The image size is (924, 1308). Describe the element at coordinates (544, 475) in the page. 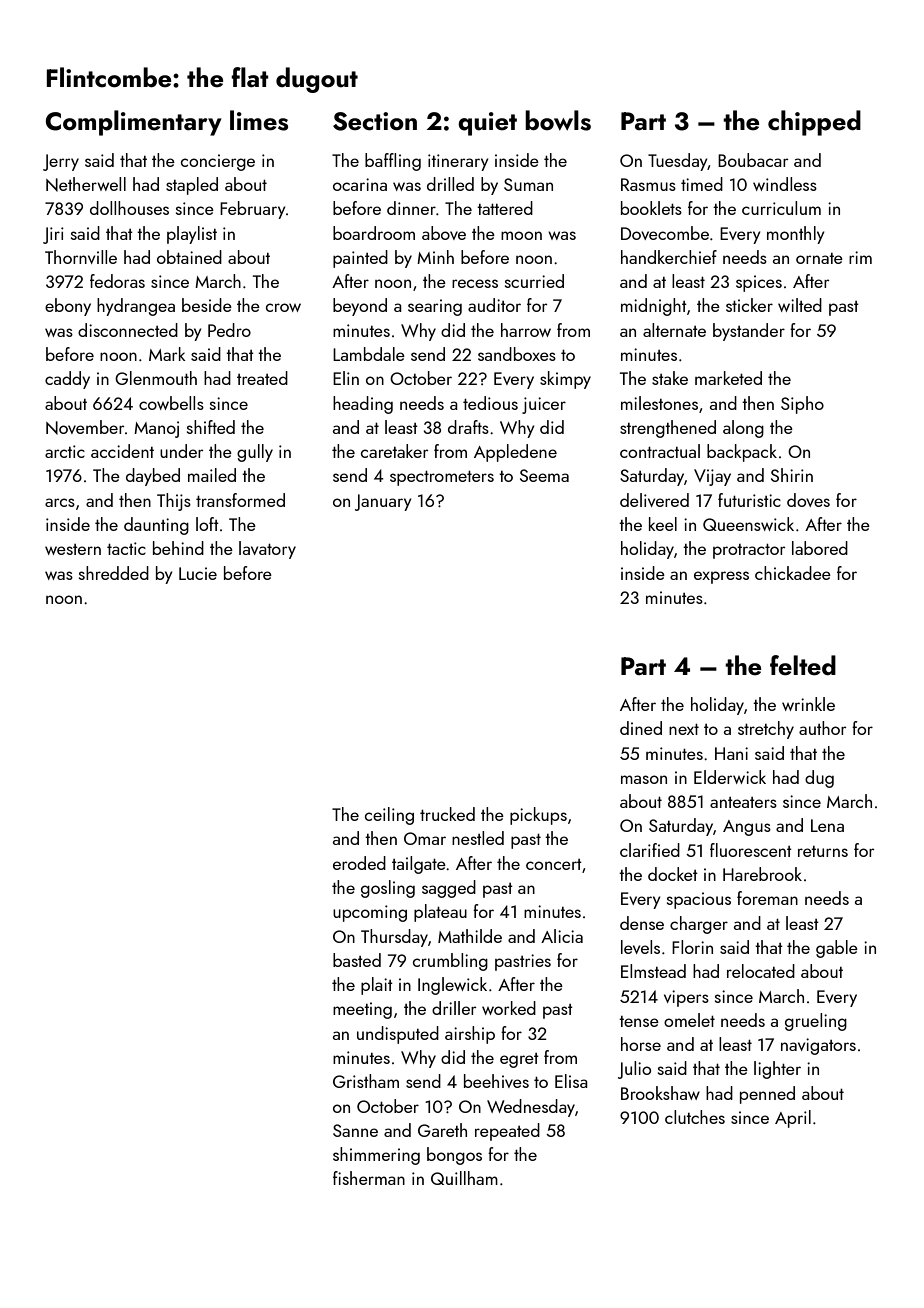

I see `Seema` at that location.
